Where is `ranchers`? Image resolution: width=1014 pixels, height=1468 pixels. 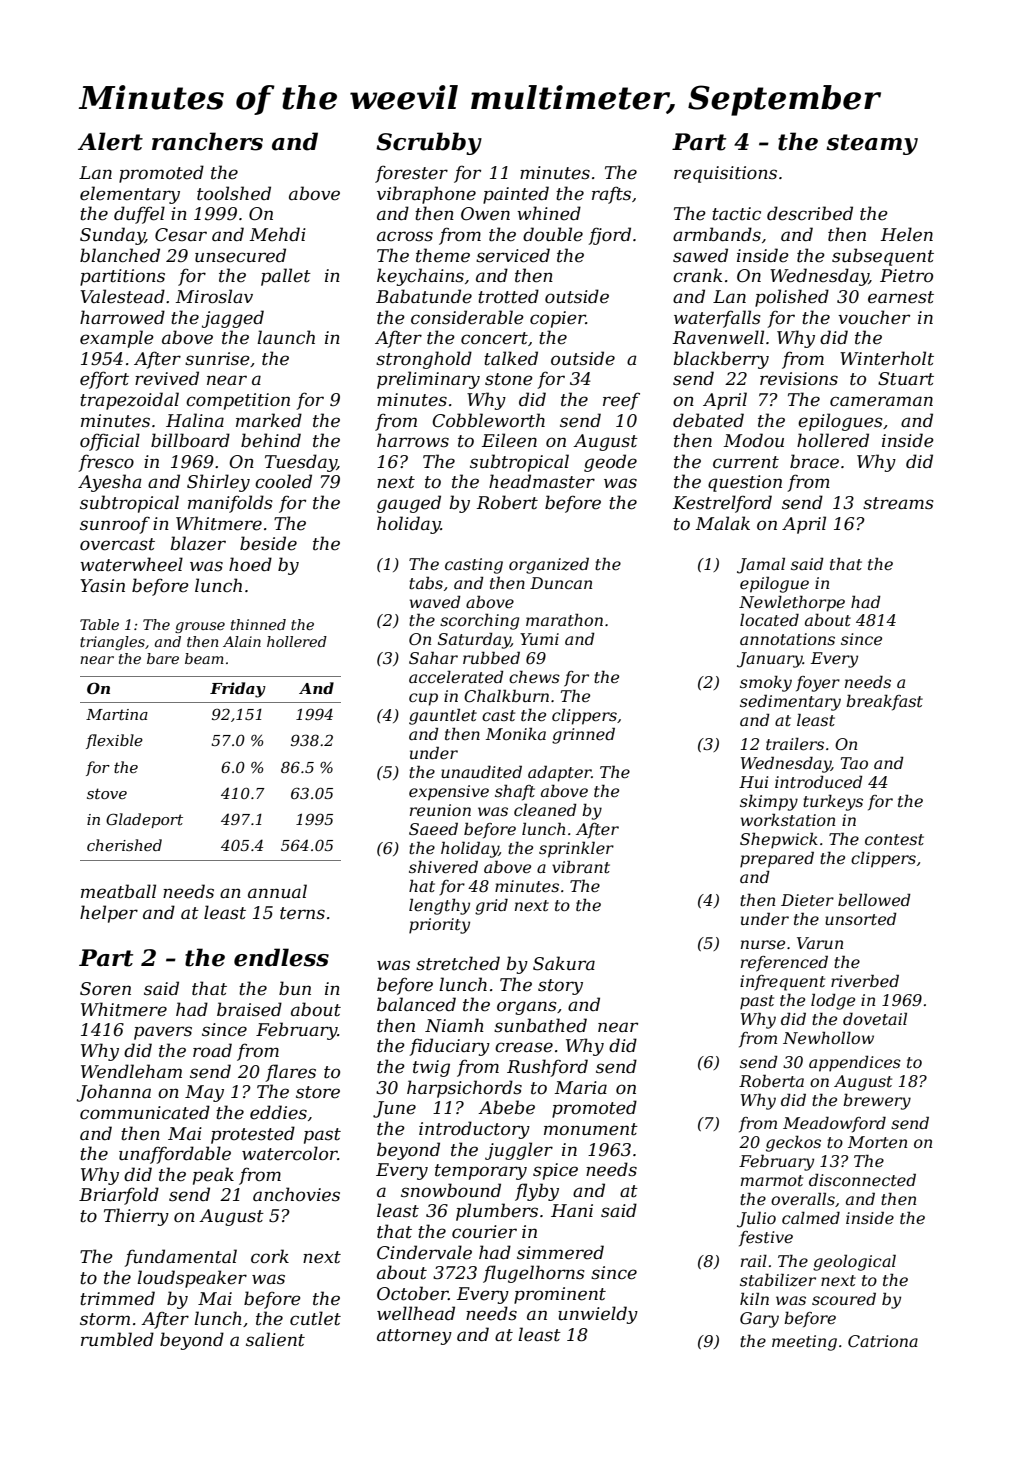
ranchers is located at coordinates (207, 141).
